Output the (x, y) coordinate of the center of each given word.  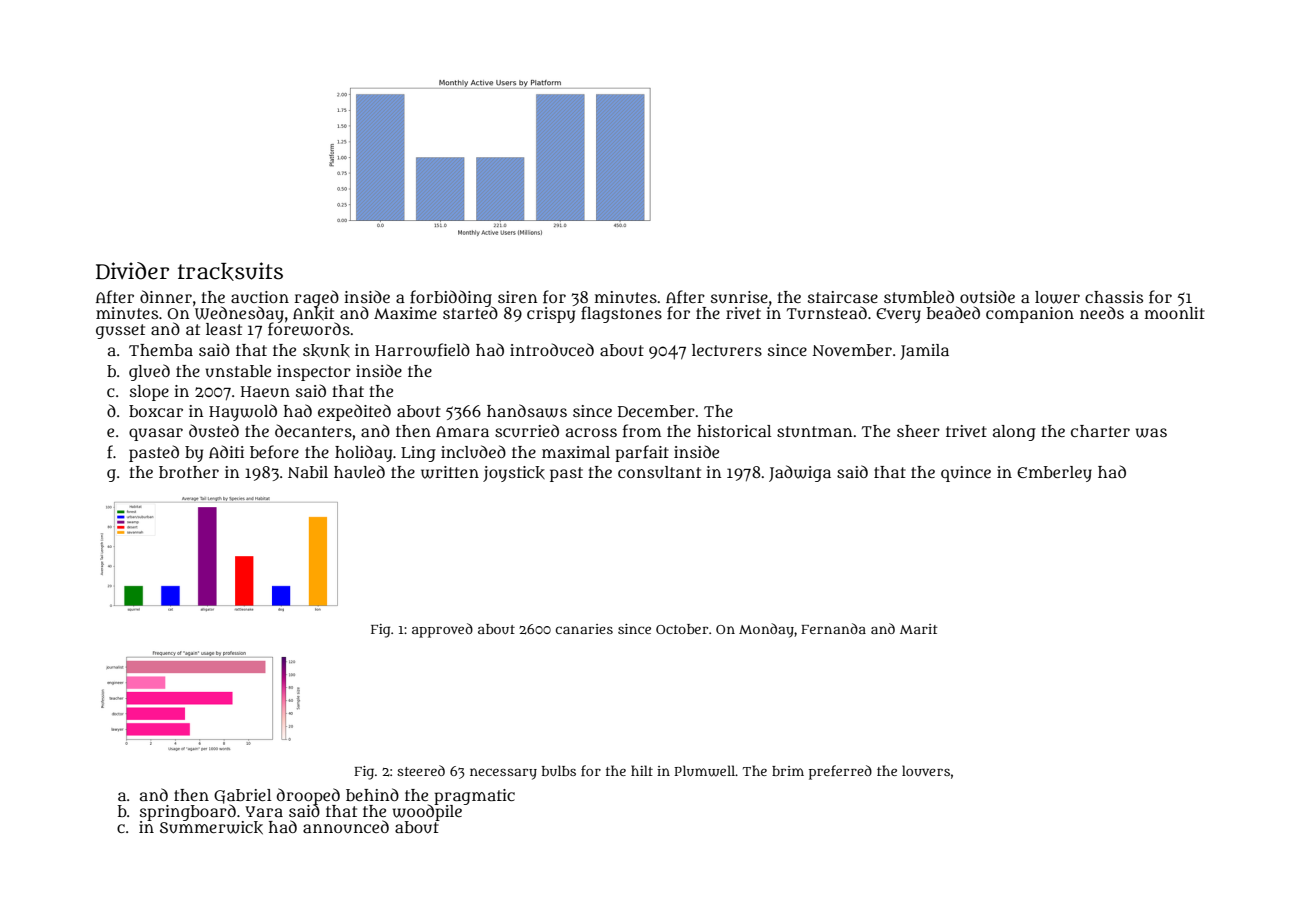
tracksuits (230, 271)
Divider (132, 271)
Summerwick (211, 828)
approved (442, 630)
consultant (659, 472)
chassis (1114, 297)
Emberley (1054, 474)
